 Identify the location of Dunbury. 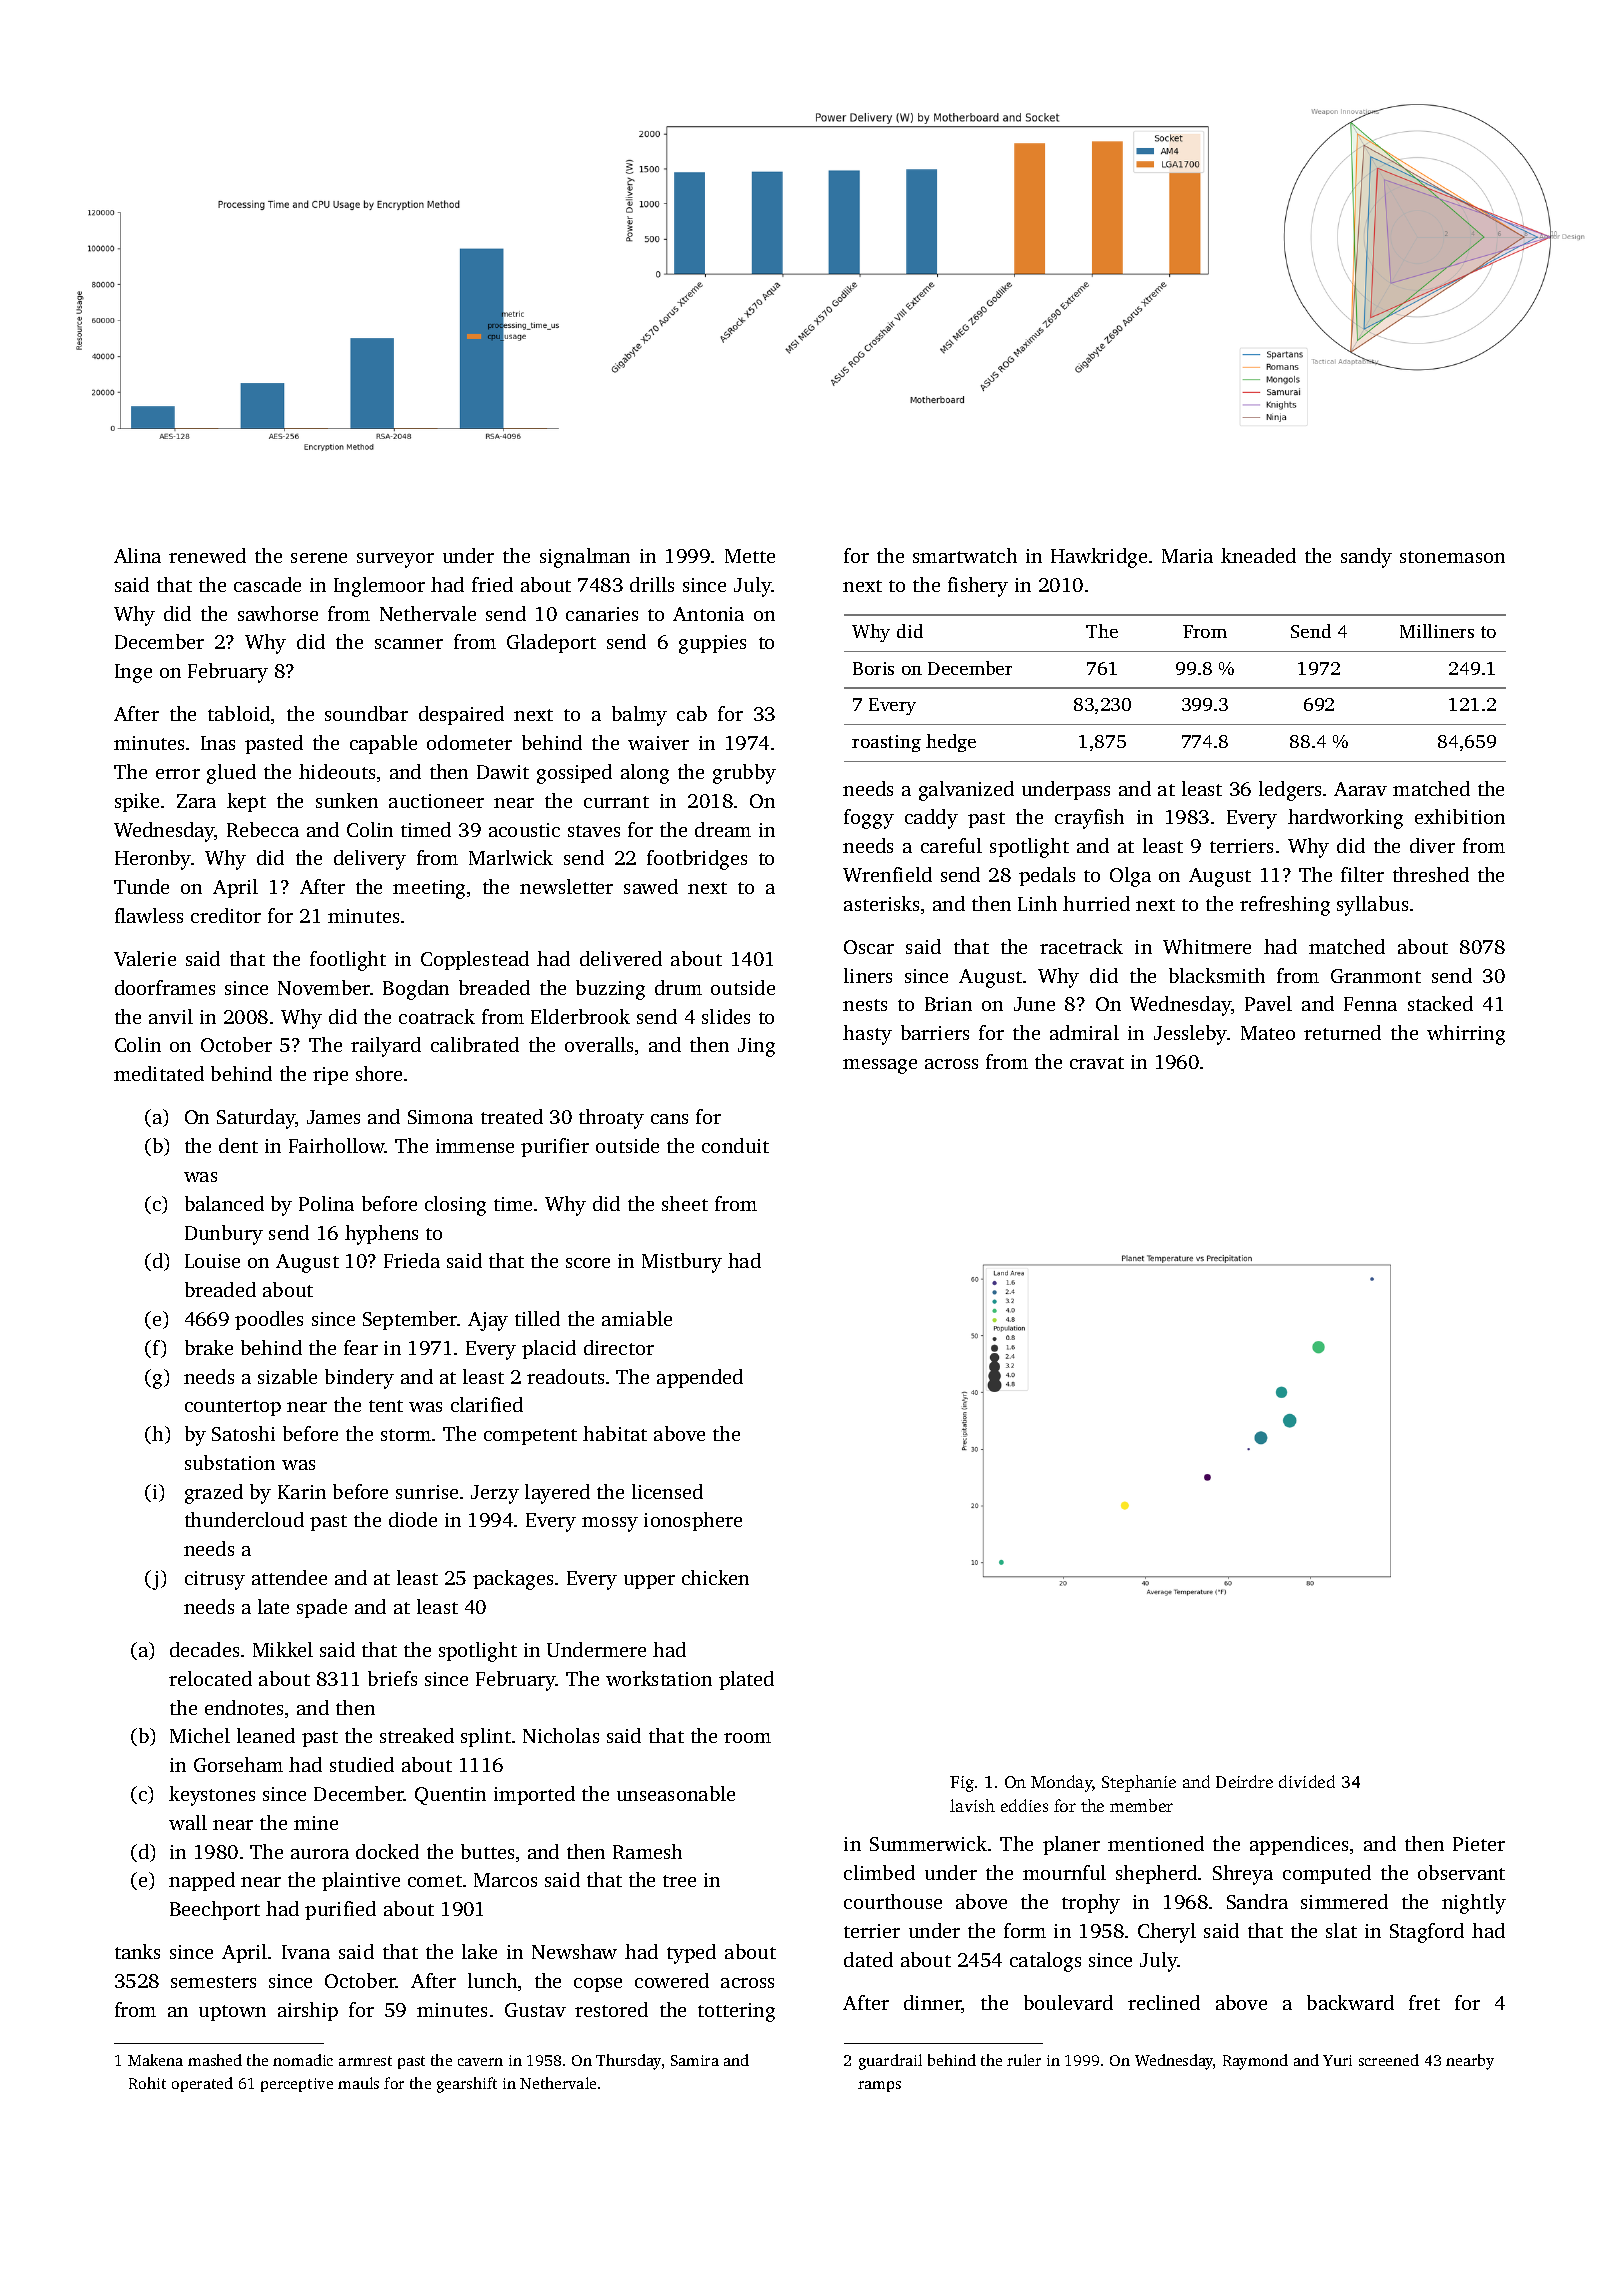
(224, 1235).
